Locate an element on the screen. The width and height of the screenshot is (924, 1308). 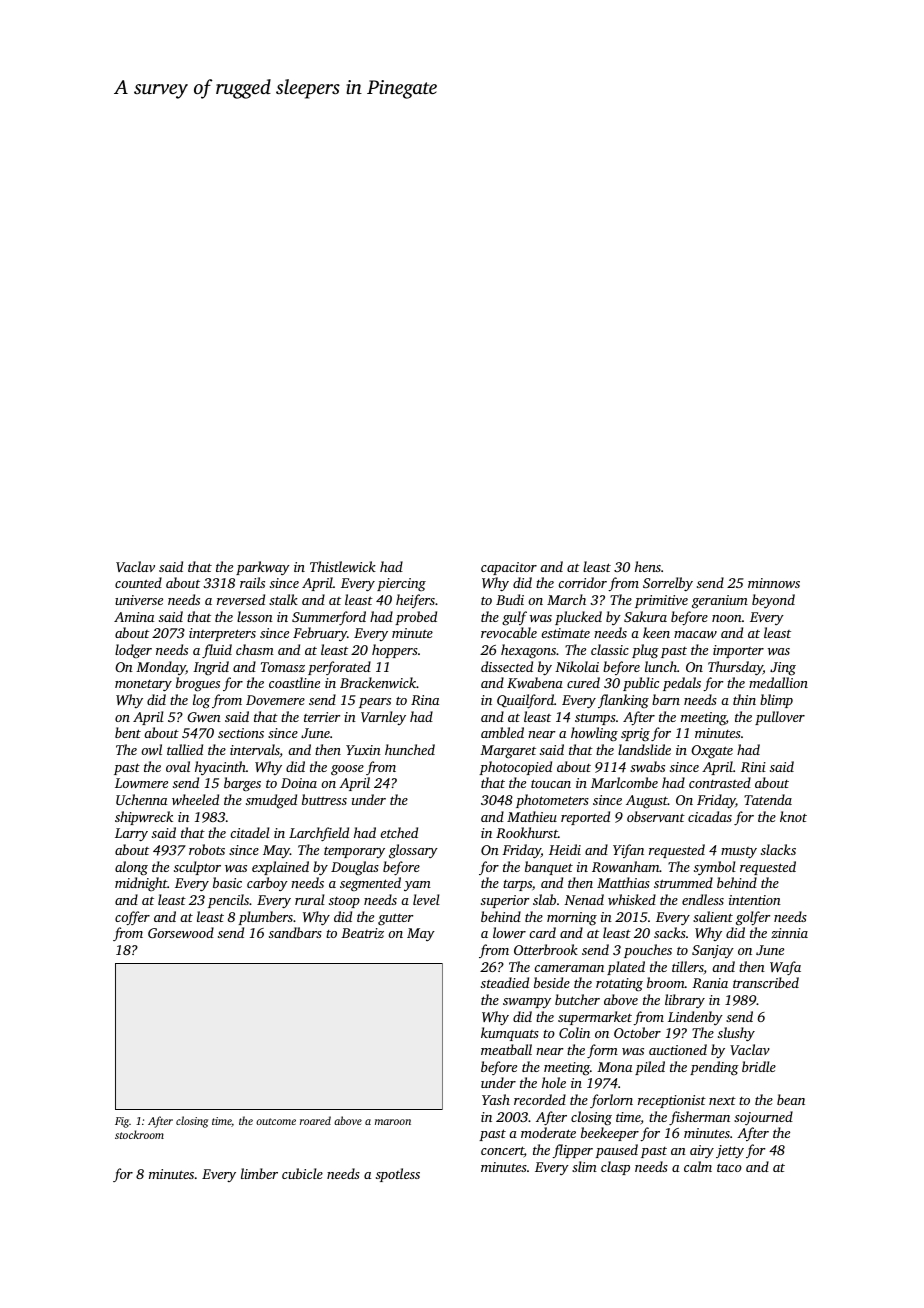
concert is located at coordinates (502, 1152).
